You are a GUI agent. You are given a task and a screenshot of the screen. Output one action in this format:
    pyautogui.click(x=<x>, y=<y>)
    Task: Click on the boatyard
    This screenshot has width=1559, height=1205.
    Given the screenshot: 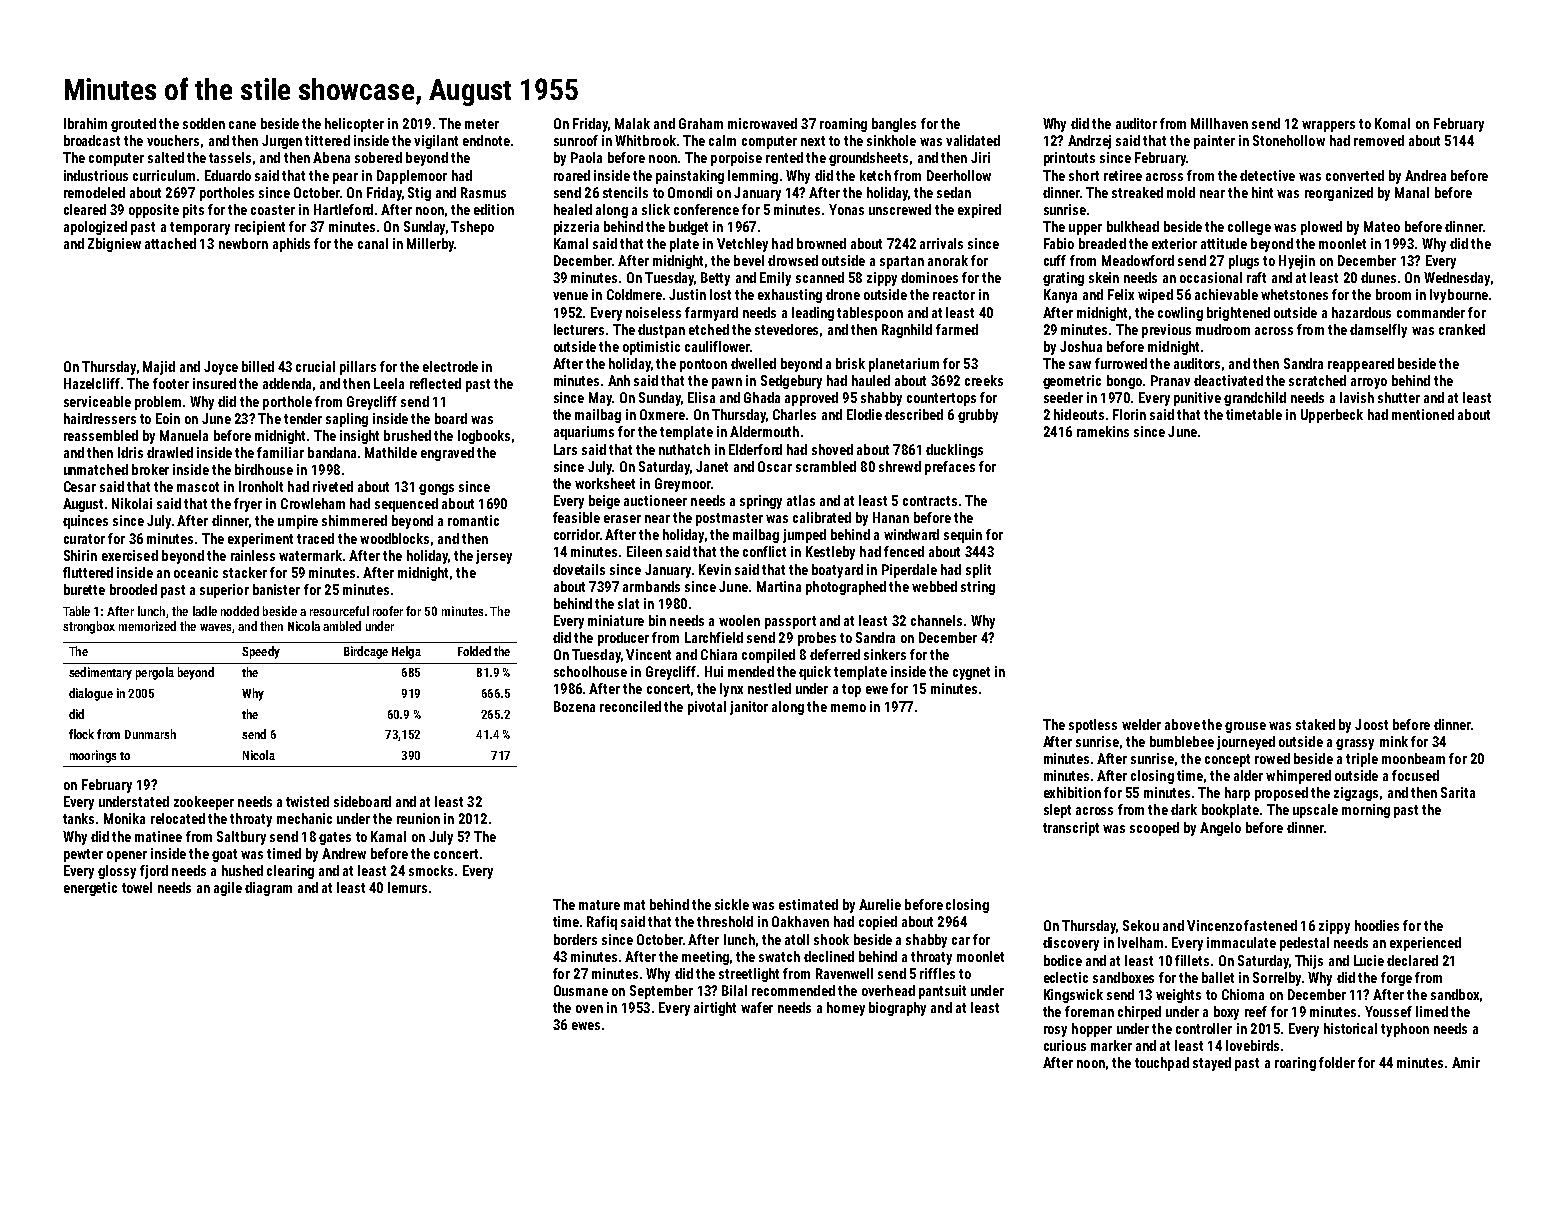 What is the action you would take?
    pyautogui.click(x=837, y=571)
